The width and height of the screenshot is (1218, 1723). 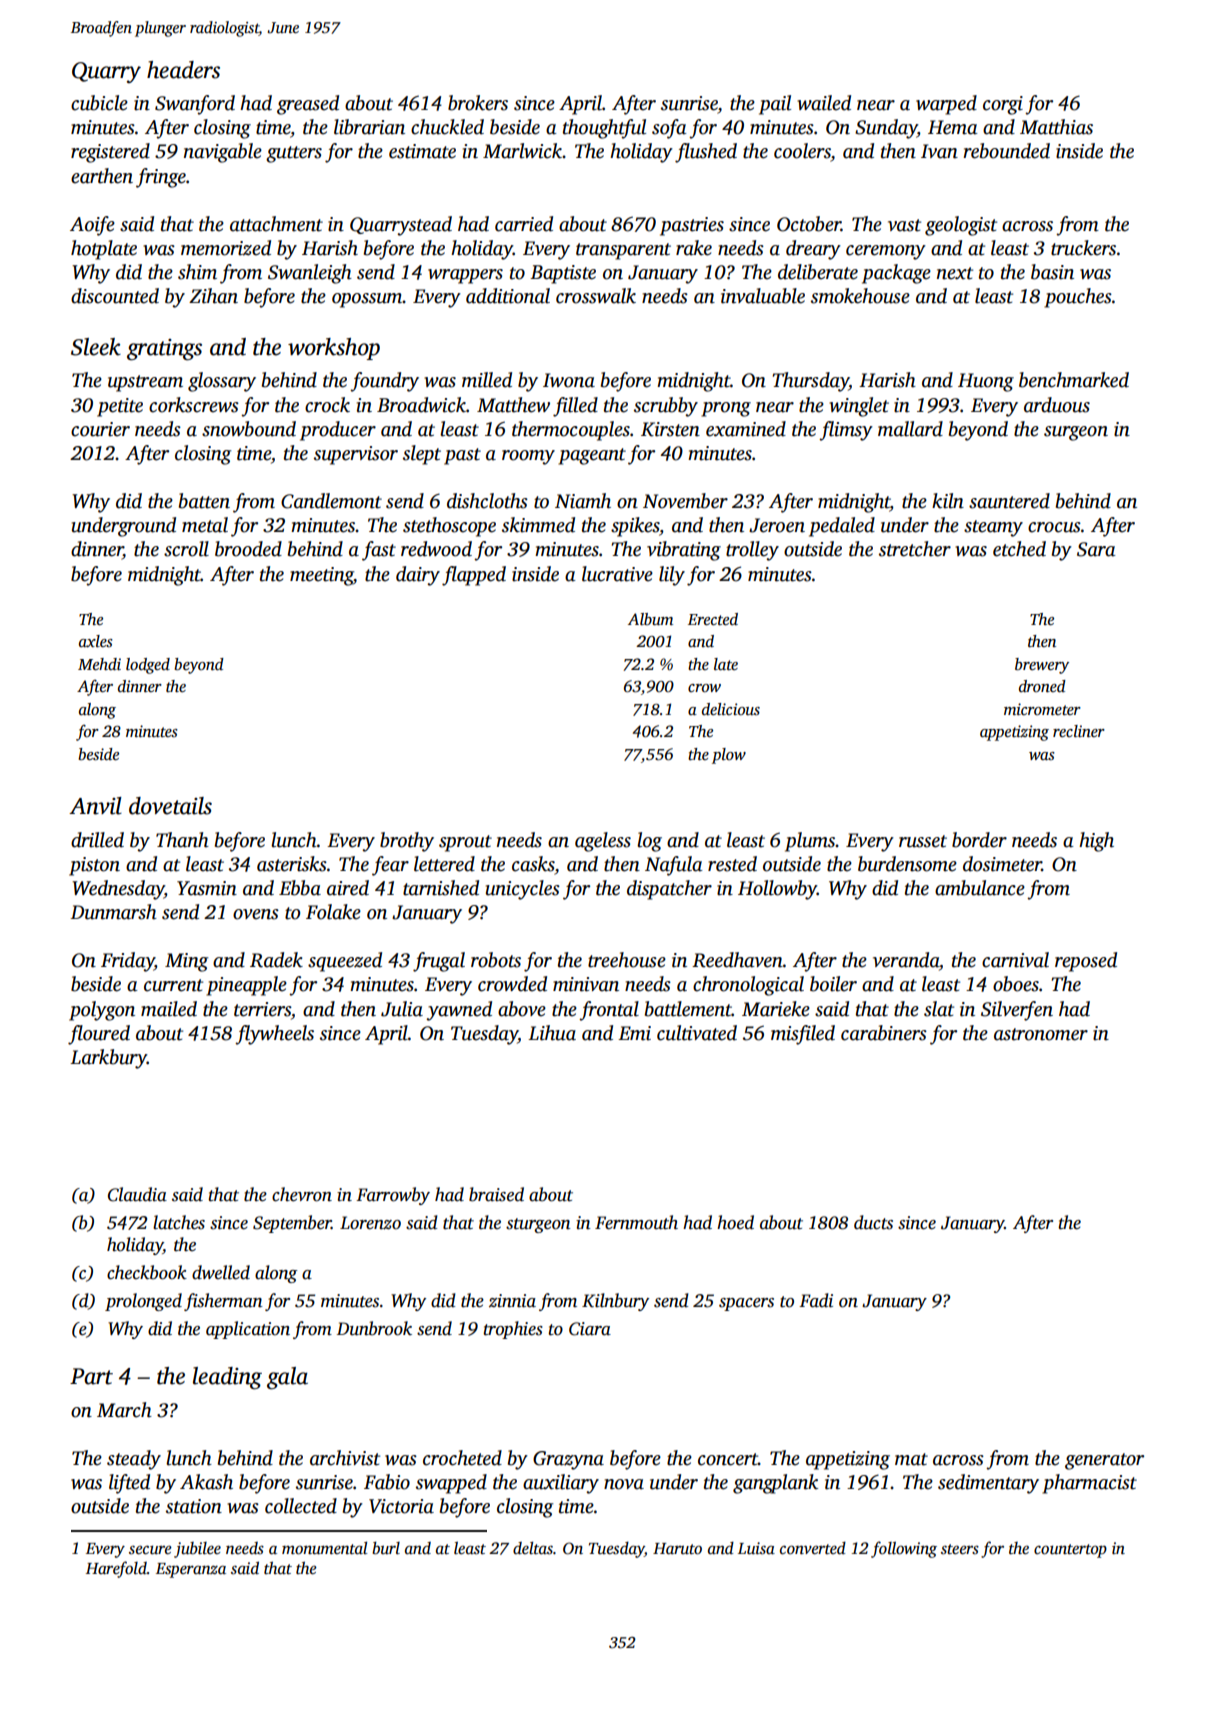 What do you see at coordinates (1003, 105) in the screenshot?
I see `corgi` at bounding box center [1003, 105].
